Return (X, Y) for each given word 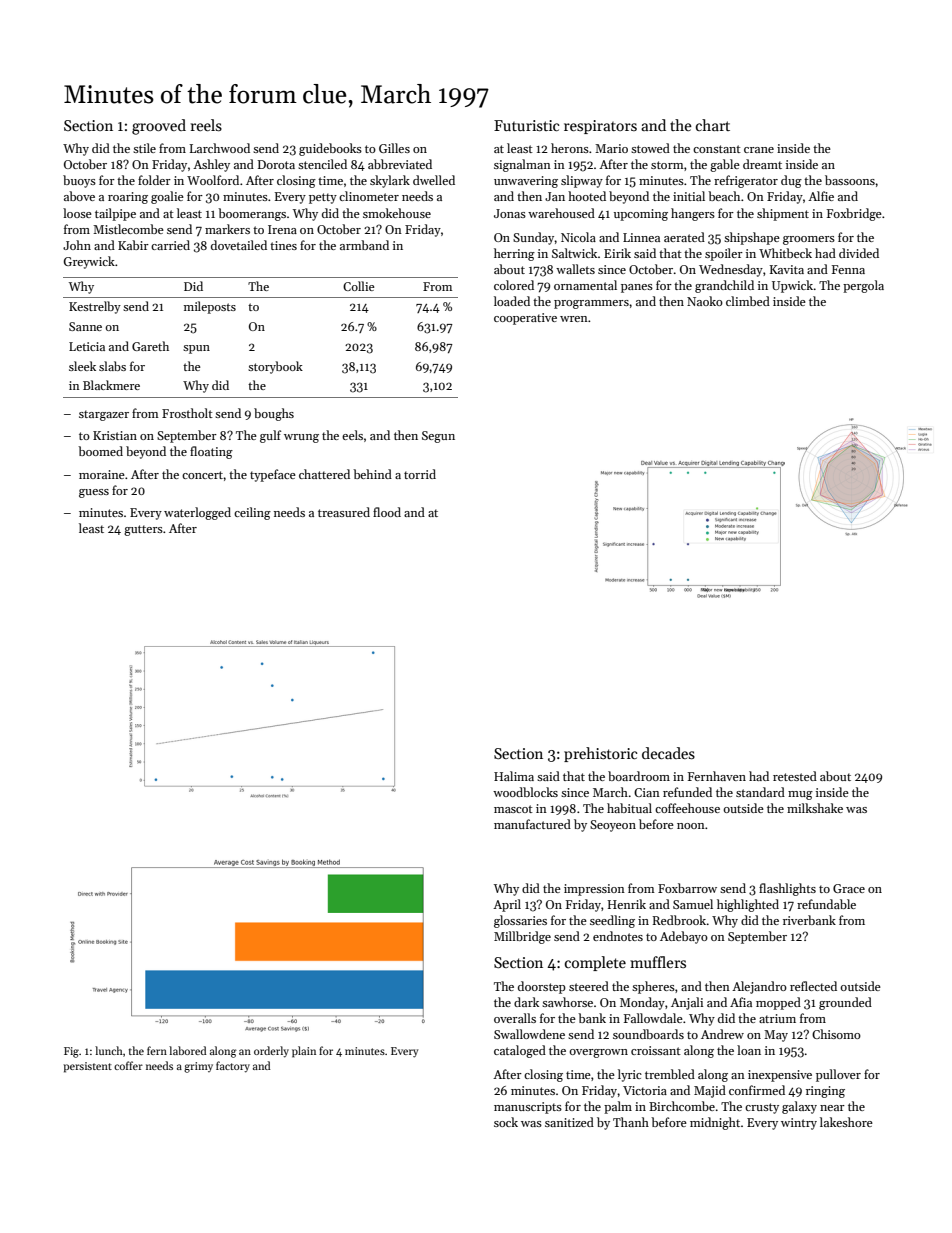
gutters (143, 530)
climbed (748, 301)
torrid (420, 474)
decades (668, 753)
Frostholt (187, 413)
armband (364, 245)
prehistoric (601, 754)
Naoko (705, 301)
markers (227, 229)
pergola (863, 286)
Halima (514, 776)
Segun (438, 437)
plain (304, 1052)
